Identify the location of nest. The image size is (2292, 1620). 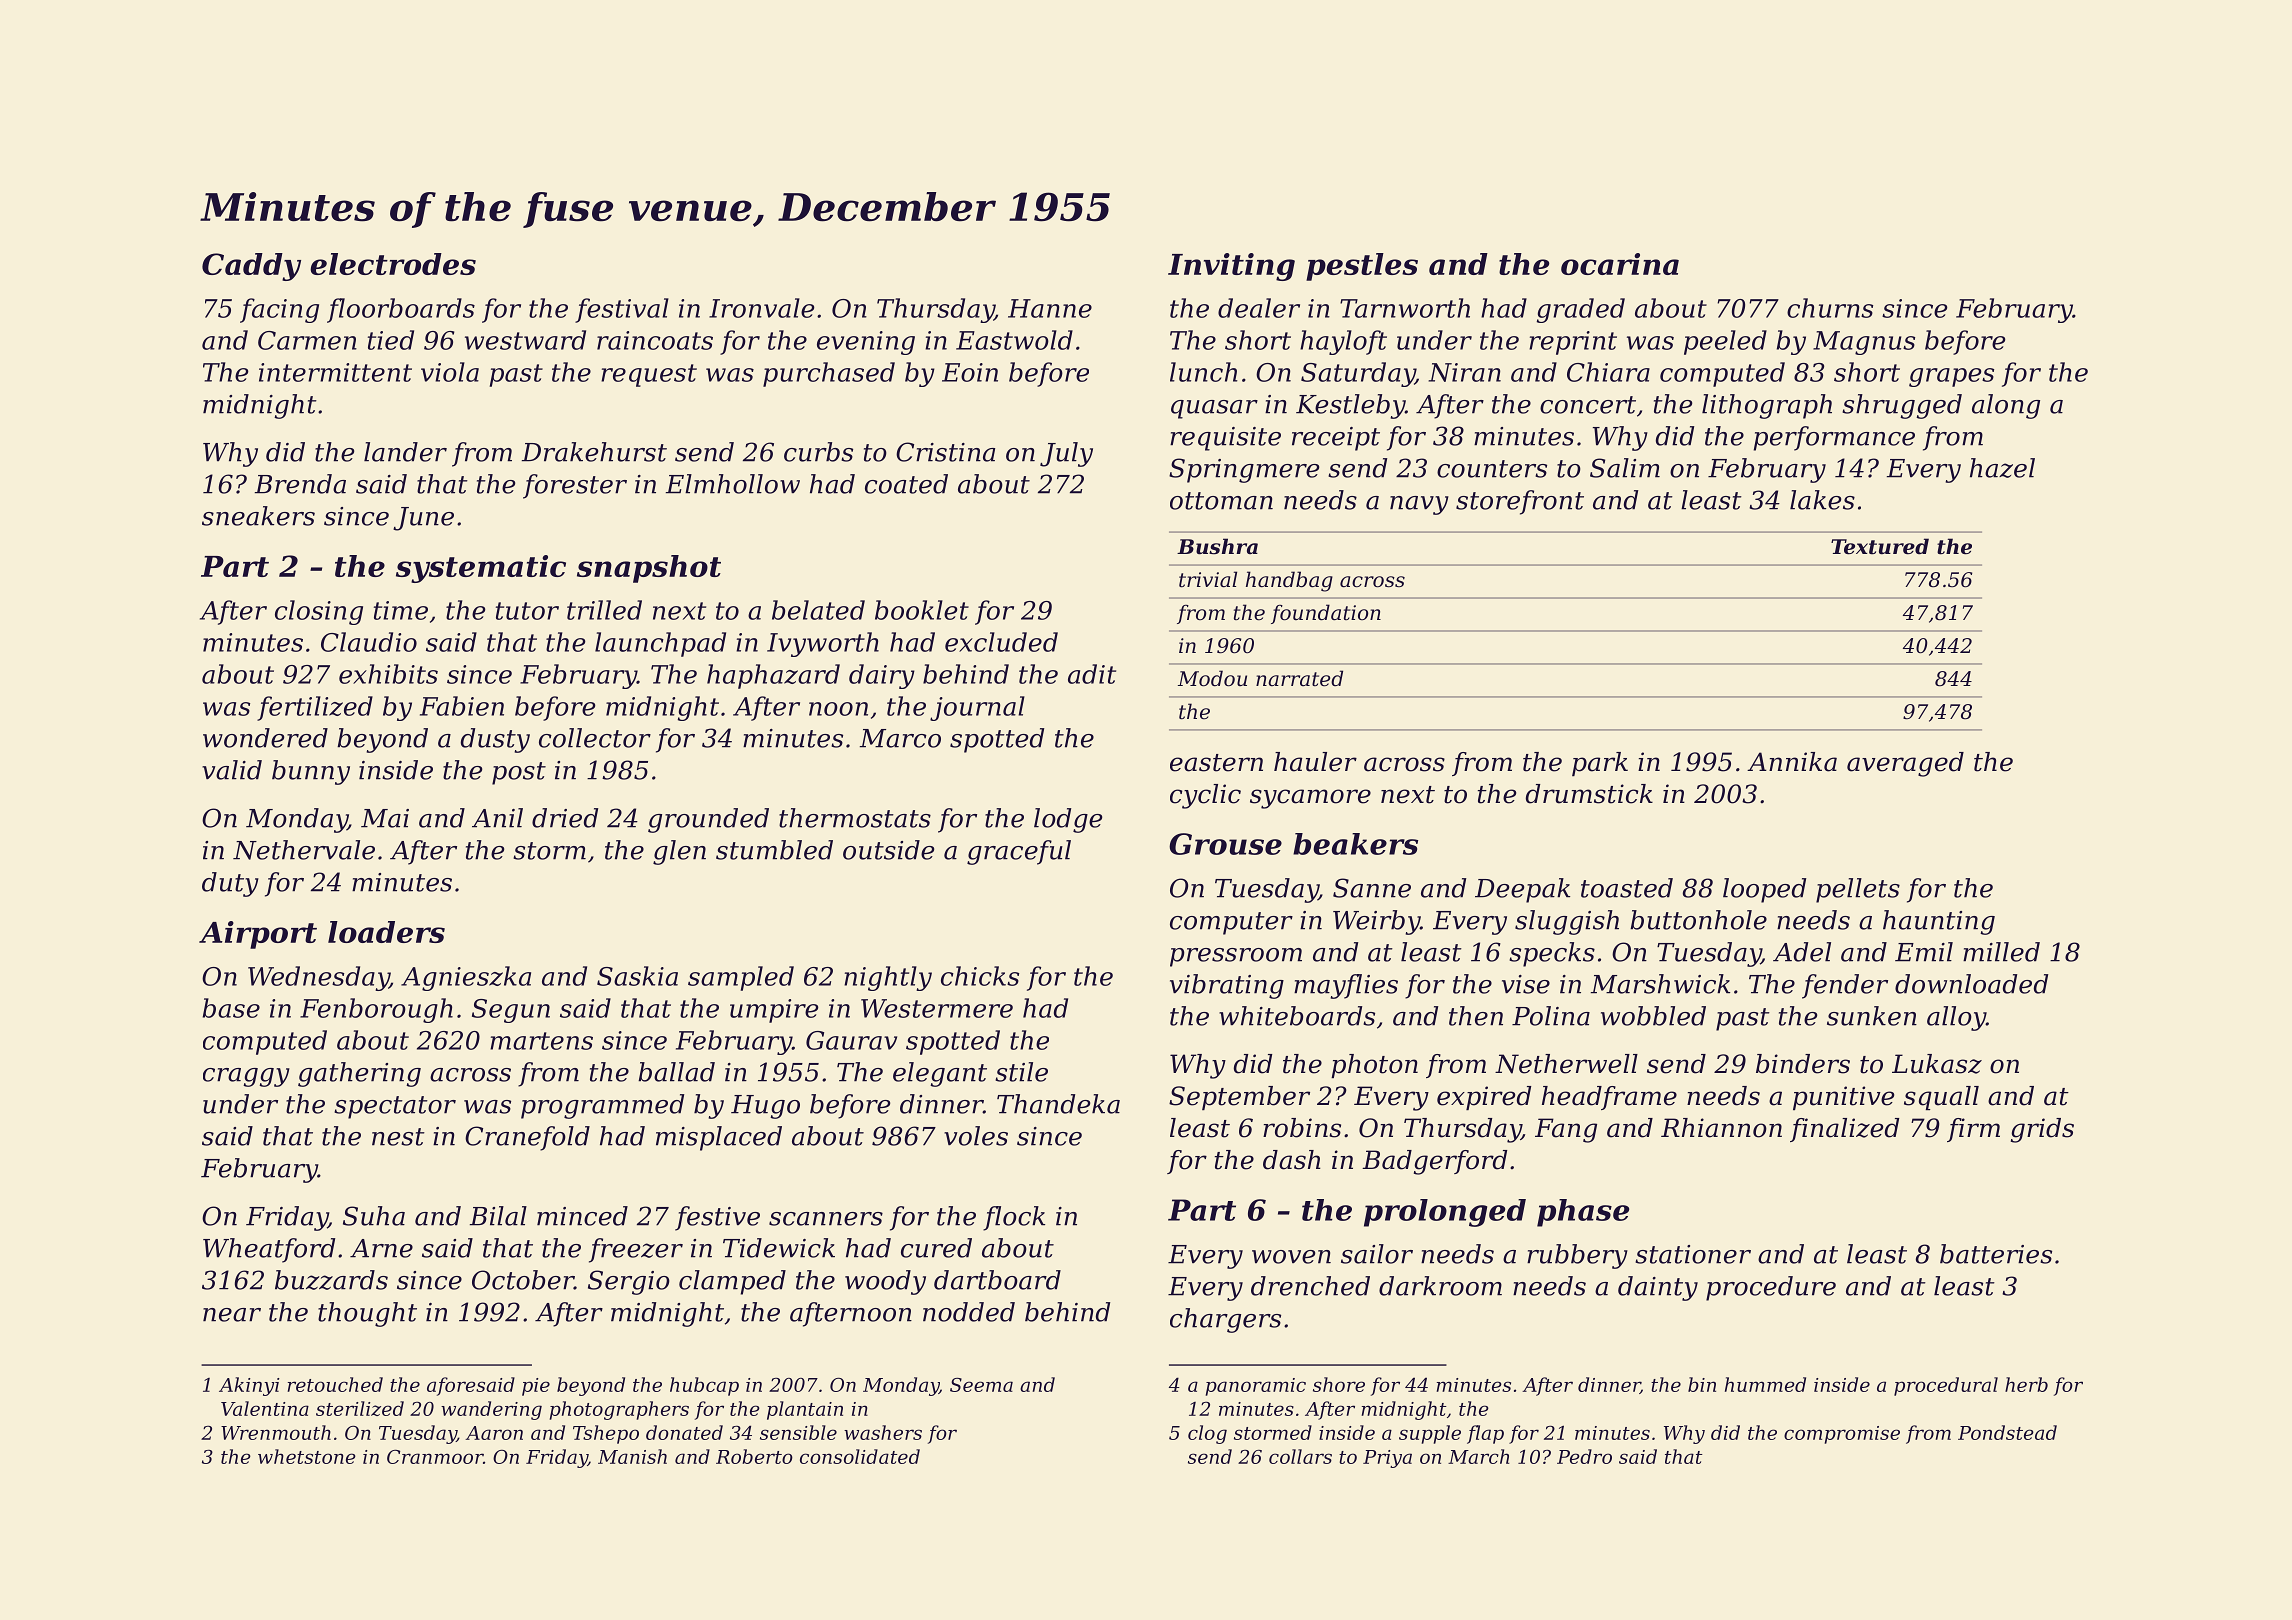
(398, 1137).
